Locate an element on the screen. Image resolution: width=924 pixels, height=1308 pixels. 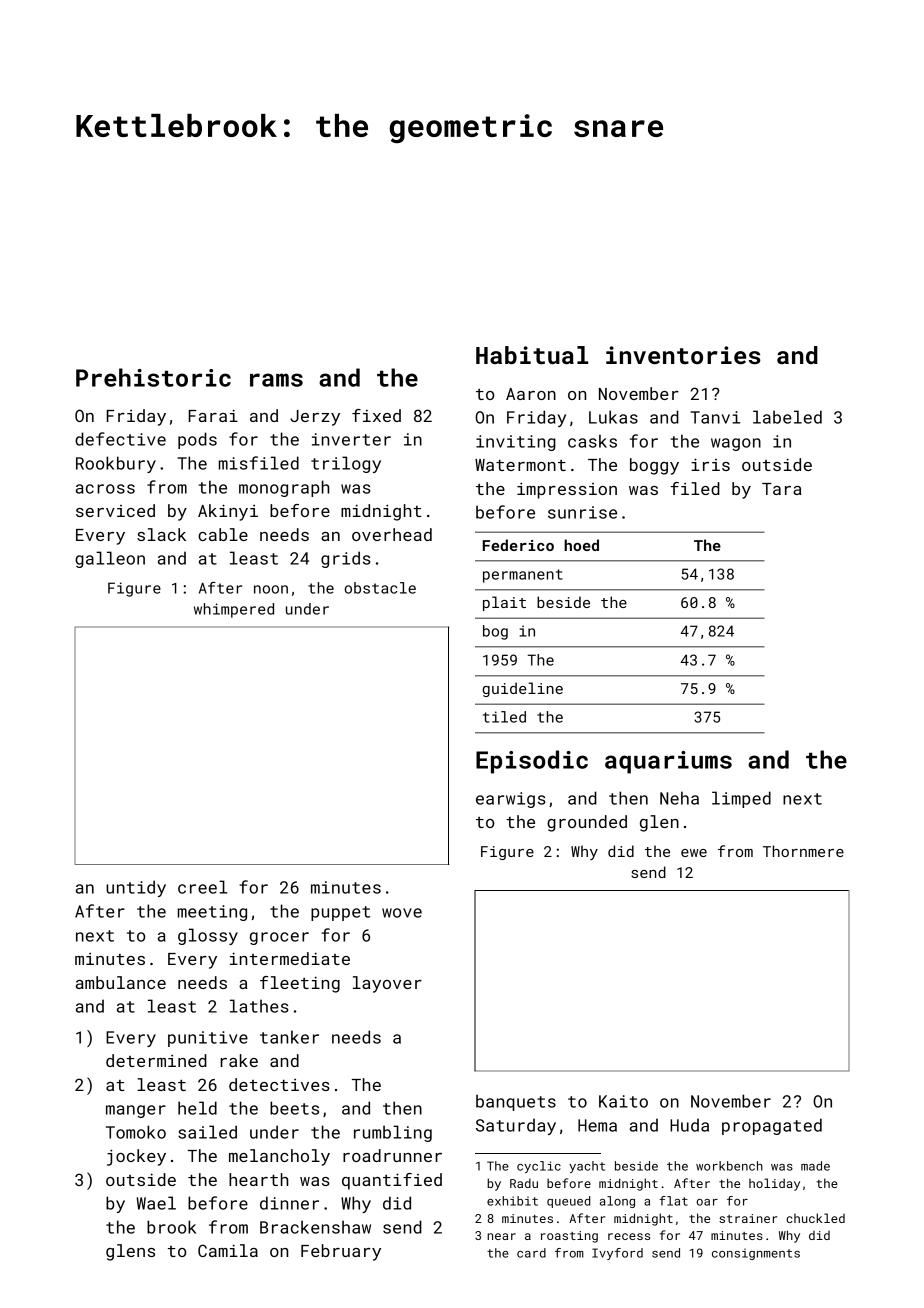
hoed is located at coordinates (581, 545).
